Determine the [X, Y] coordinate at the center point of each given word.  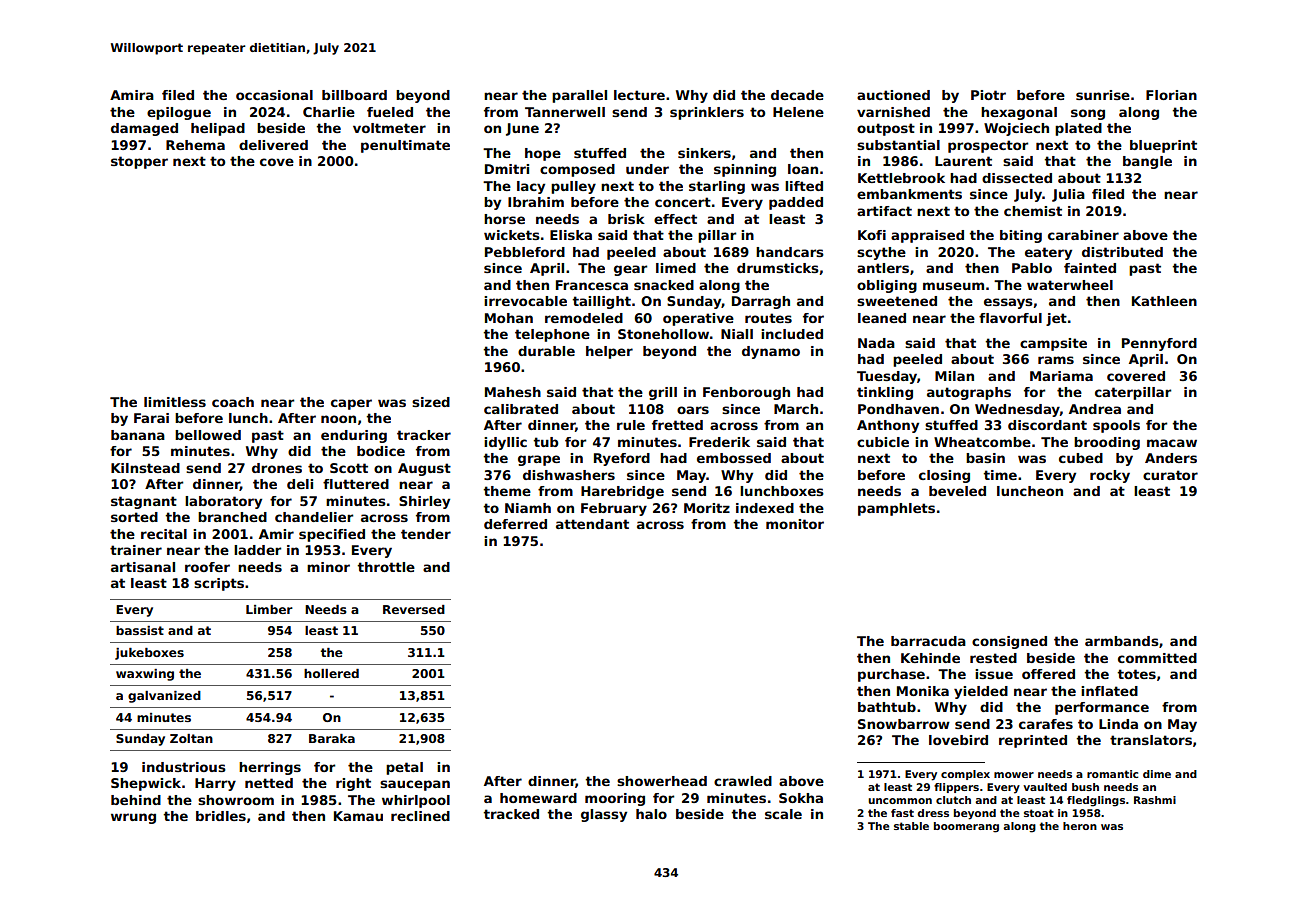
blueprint [1163, 146]
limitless [175, 402]
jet [1056, 319]
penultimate [405, 146]
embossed [734, 458]
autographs [969, 393]
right [353, 784]
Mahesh [513, 392]
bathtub [887, 707]
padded [796, 203]
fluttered [356, 484]
